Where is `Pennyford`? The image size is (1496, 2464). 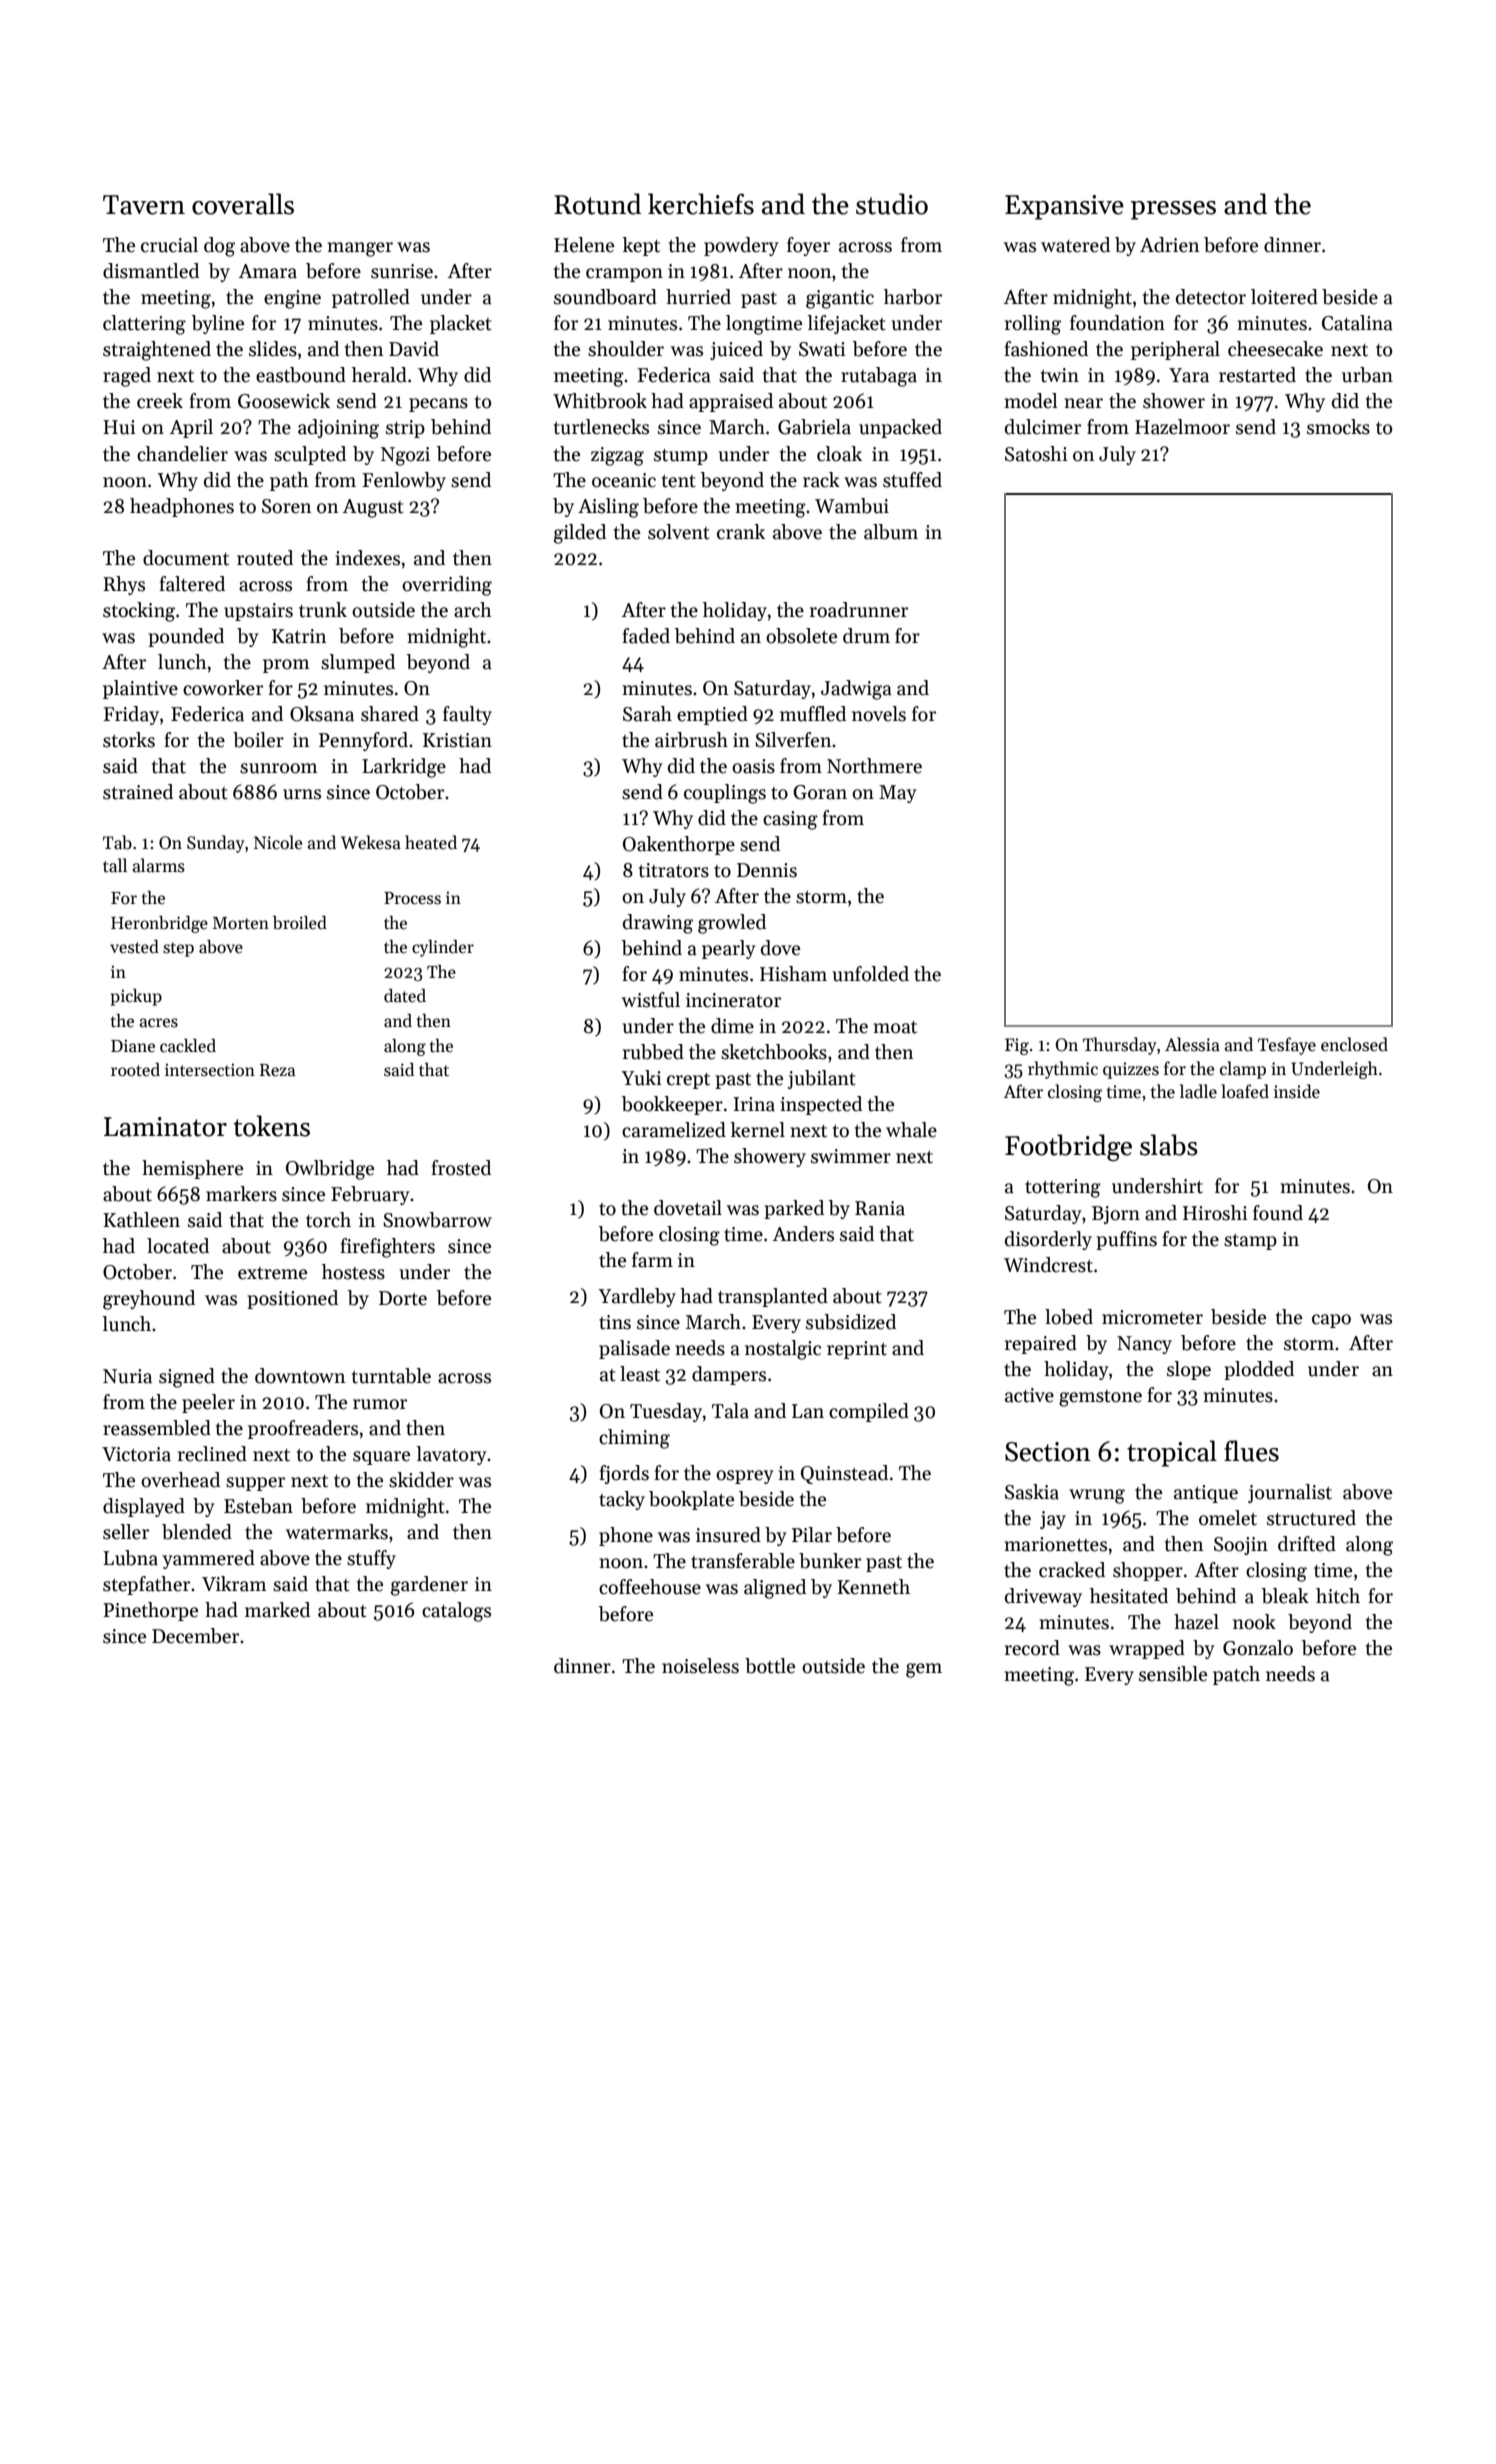
Pennyford is located at coordinates (363, 741).
